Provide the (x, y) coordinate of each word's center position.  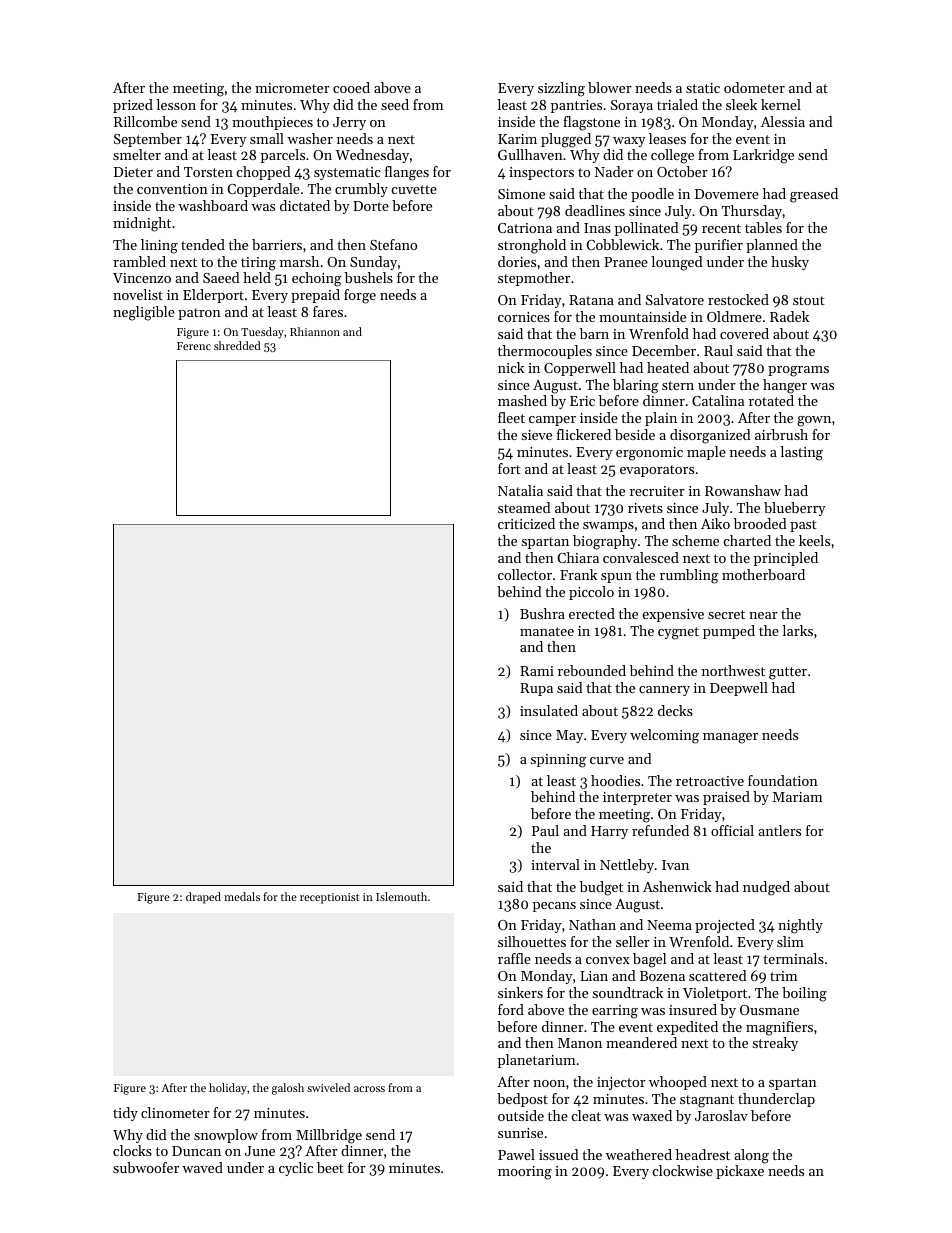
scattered (718, 975)
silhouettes (532, 941)
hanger (785, 386)
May (569, 736)
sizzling (561, 89)
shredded (237, 345)
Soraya (632, 106)
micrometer (292, 88)
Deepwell (739, 689)
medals (242, 896)
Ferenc (194, 346)
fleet (511, 417)
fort (509, 468)
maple (706, 453)
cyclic (296, 1169)
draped (203, 898)
